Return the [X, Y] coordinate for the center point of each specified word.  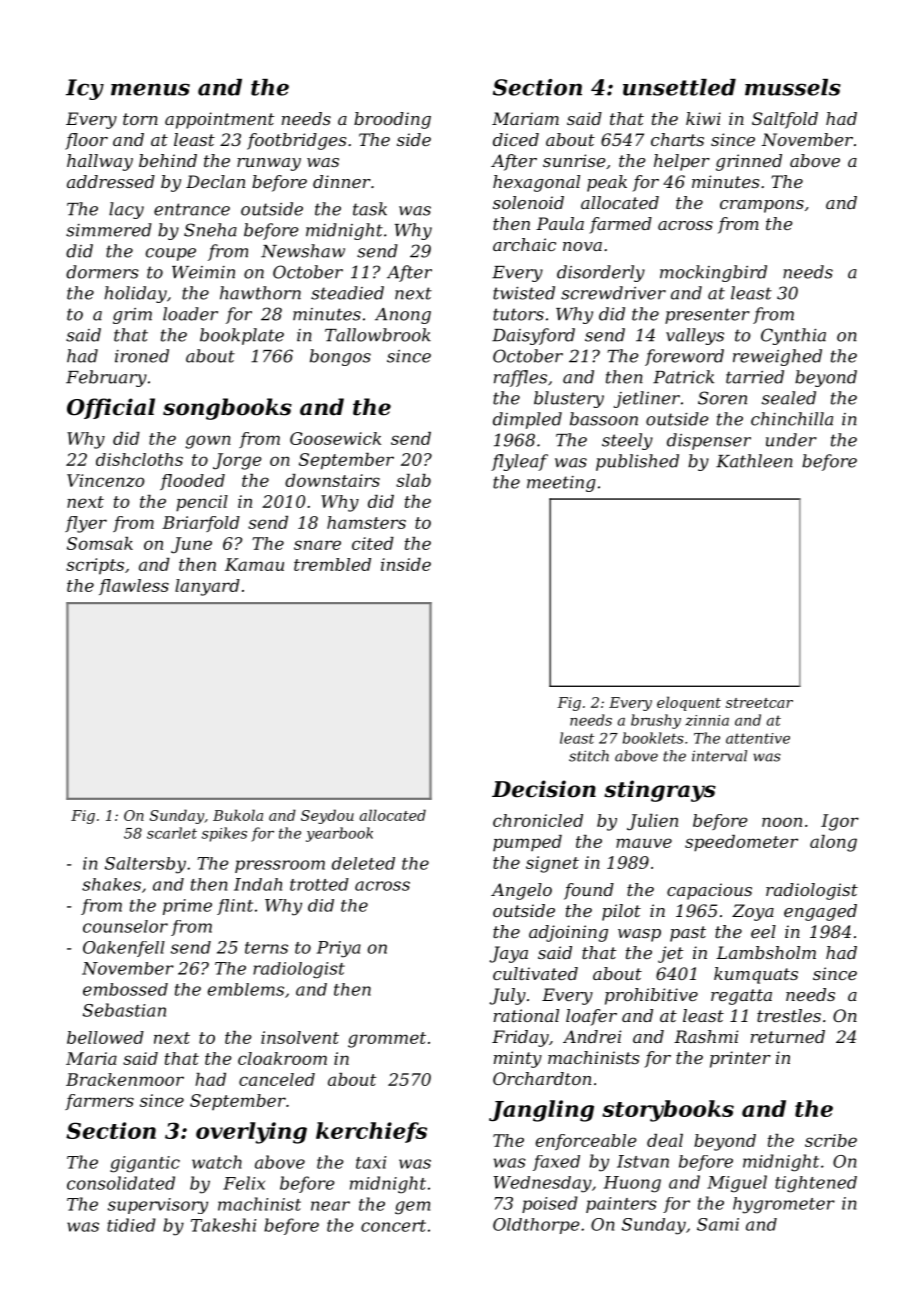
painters [621, 1205]
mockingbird [713, 273]
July [507, 996]
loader [190, 314]
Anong [403, 316]
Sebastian [124, 1010]
